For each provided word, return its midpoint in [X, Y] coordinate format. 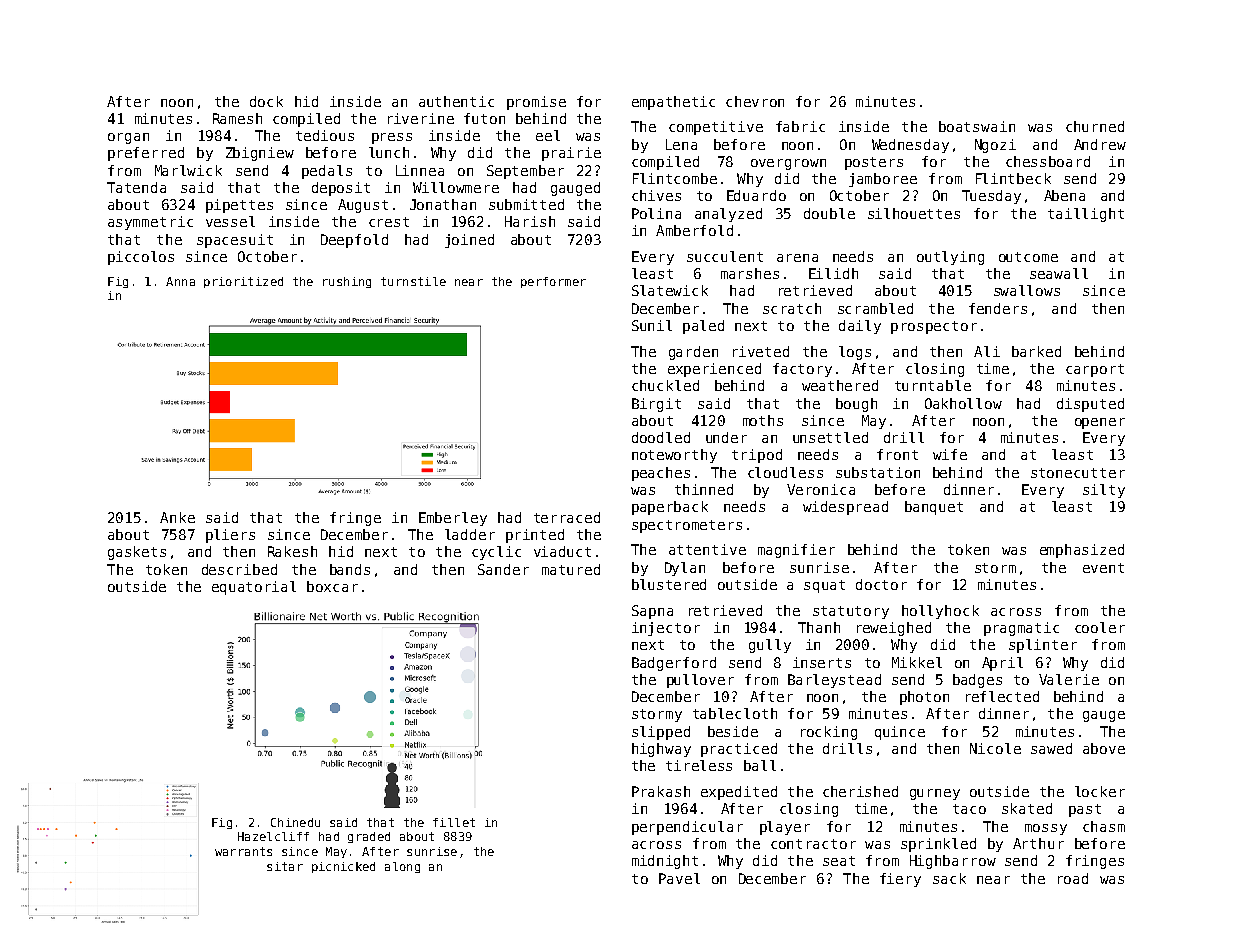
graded [369, 837]
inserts [822, 662]
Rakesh [292, 551]
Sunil [652, 325]
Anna [180, 281]
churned [1095, 126]
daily [860, 327]
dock [266, 101]
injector [666, 629]
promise [536, 103]
